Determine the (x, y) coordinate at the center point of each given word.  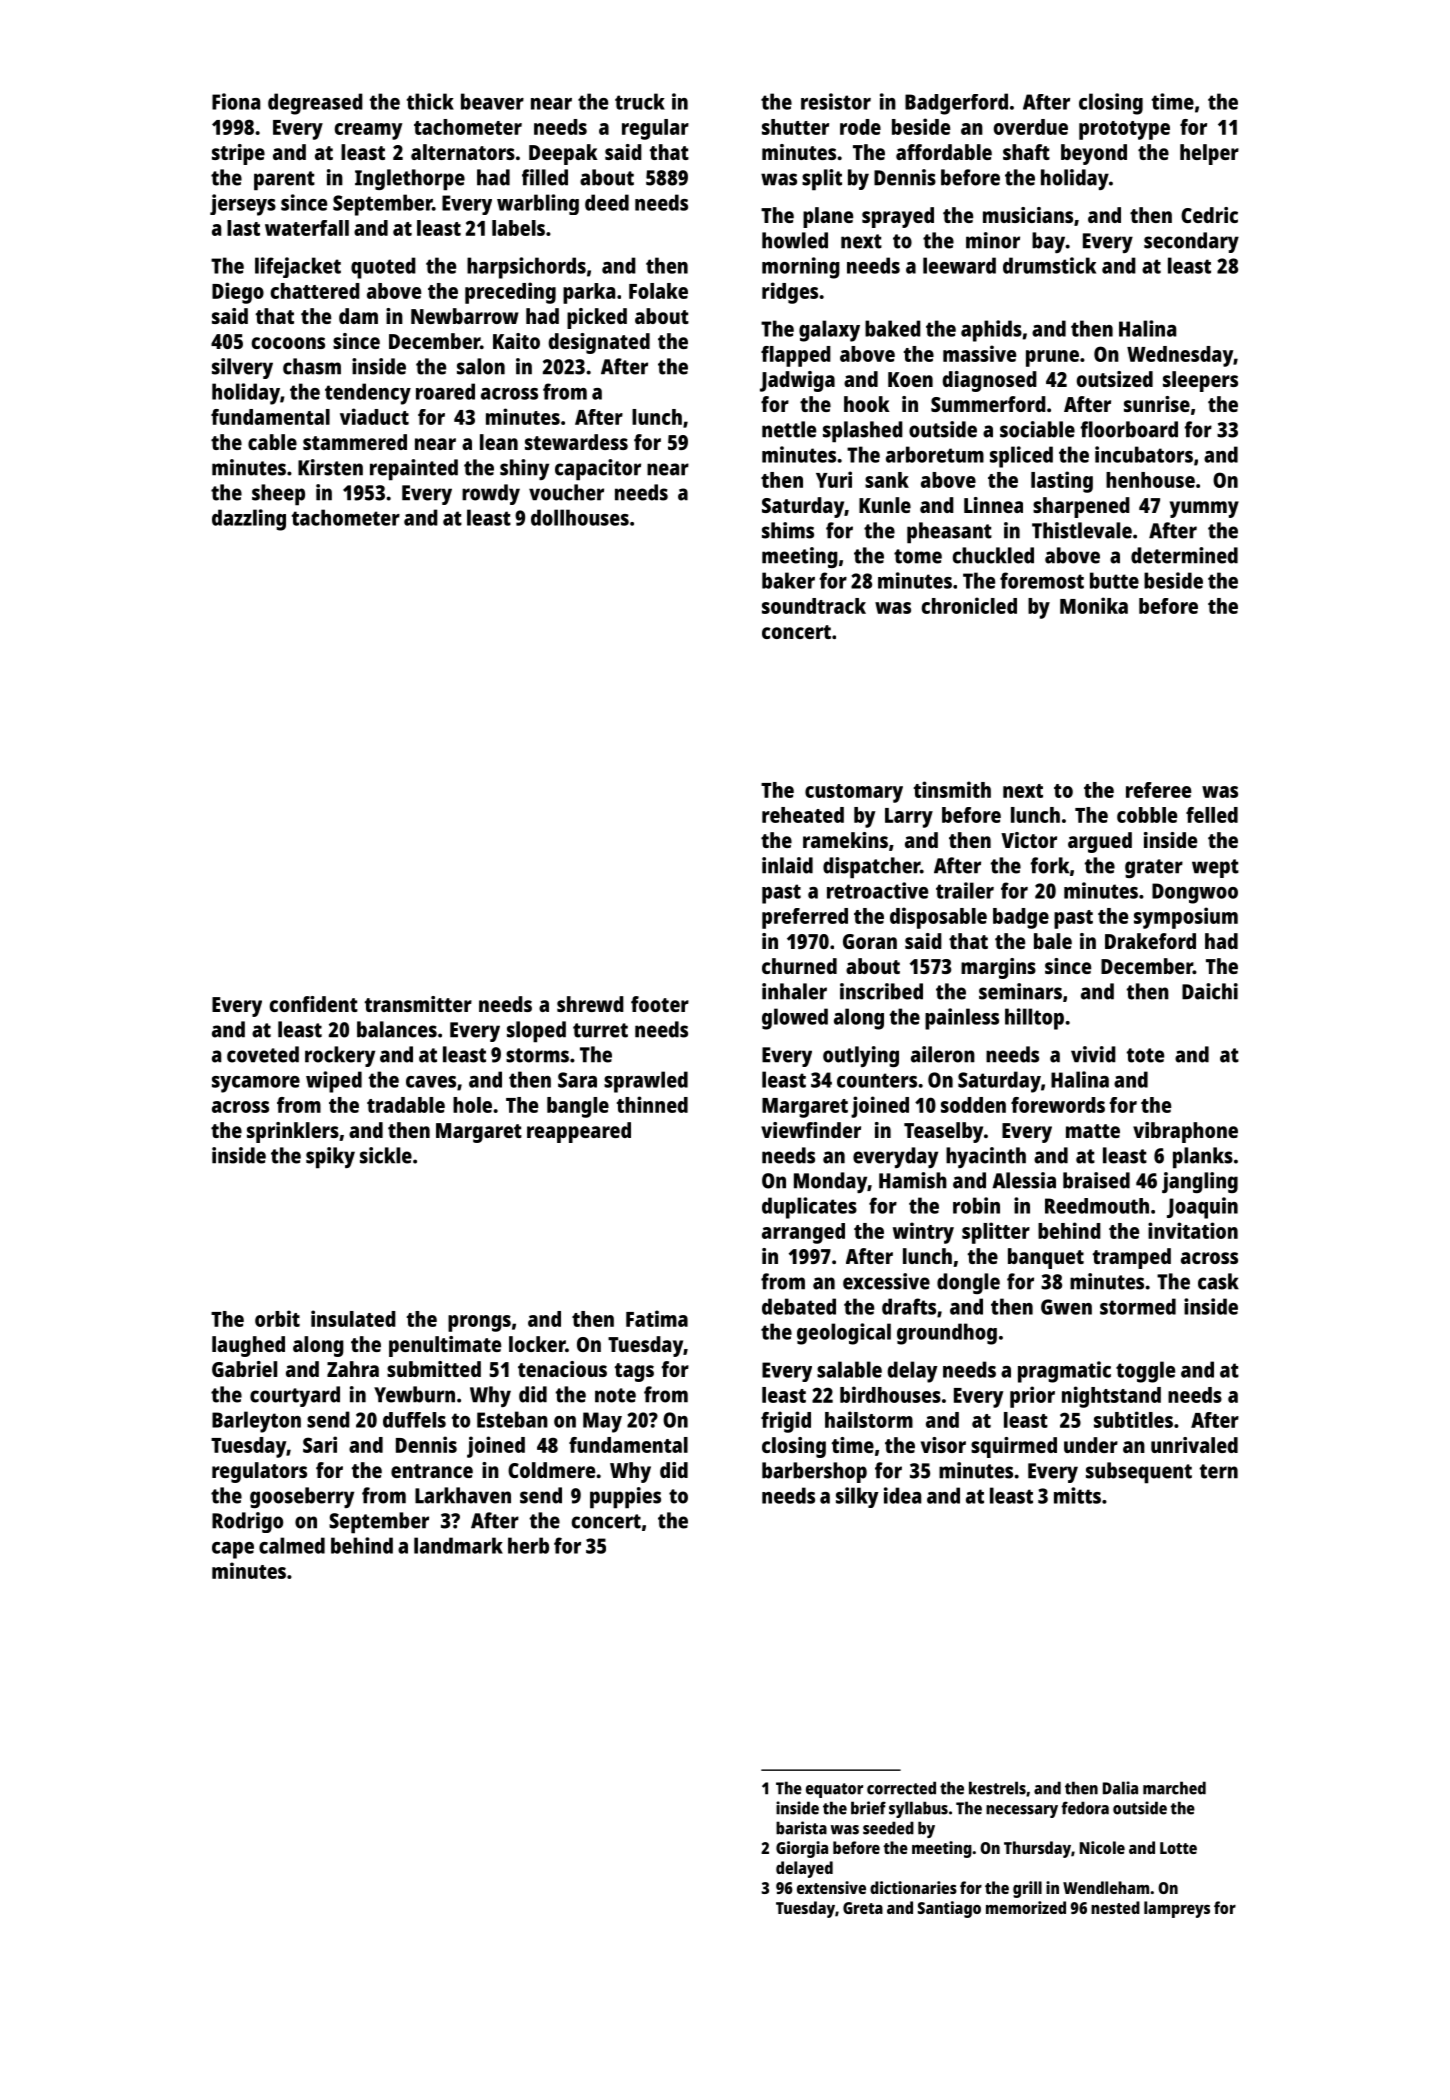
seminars (1020, 991)
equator (834, 1790)
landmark (458, 1545)
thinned (652, 1104)
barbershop (814, 1472)
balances (397, 1029)
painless (962, 1019)
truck (640, 101)
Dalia (1120, 1788)
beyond (1094, 154)
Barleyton (256, 1422)
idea (902, 1495)
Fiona (236, 101)
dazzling (249, 520)
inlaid (787, 865)
